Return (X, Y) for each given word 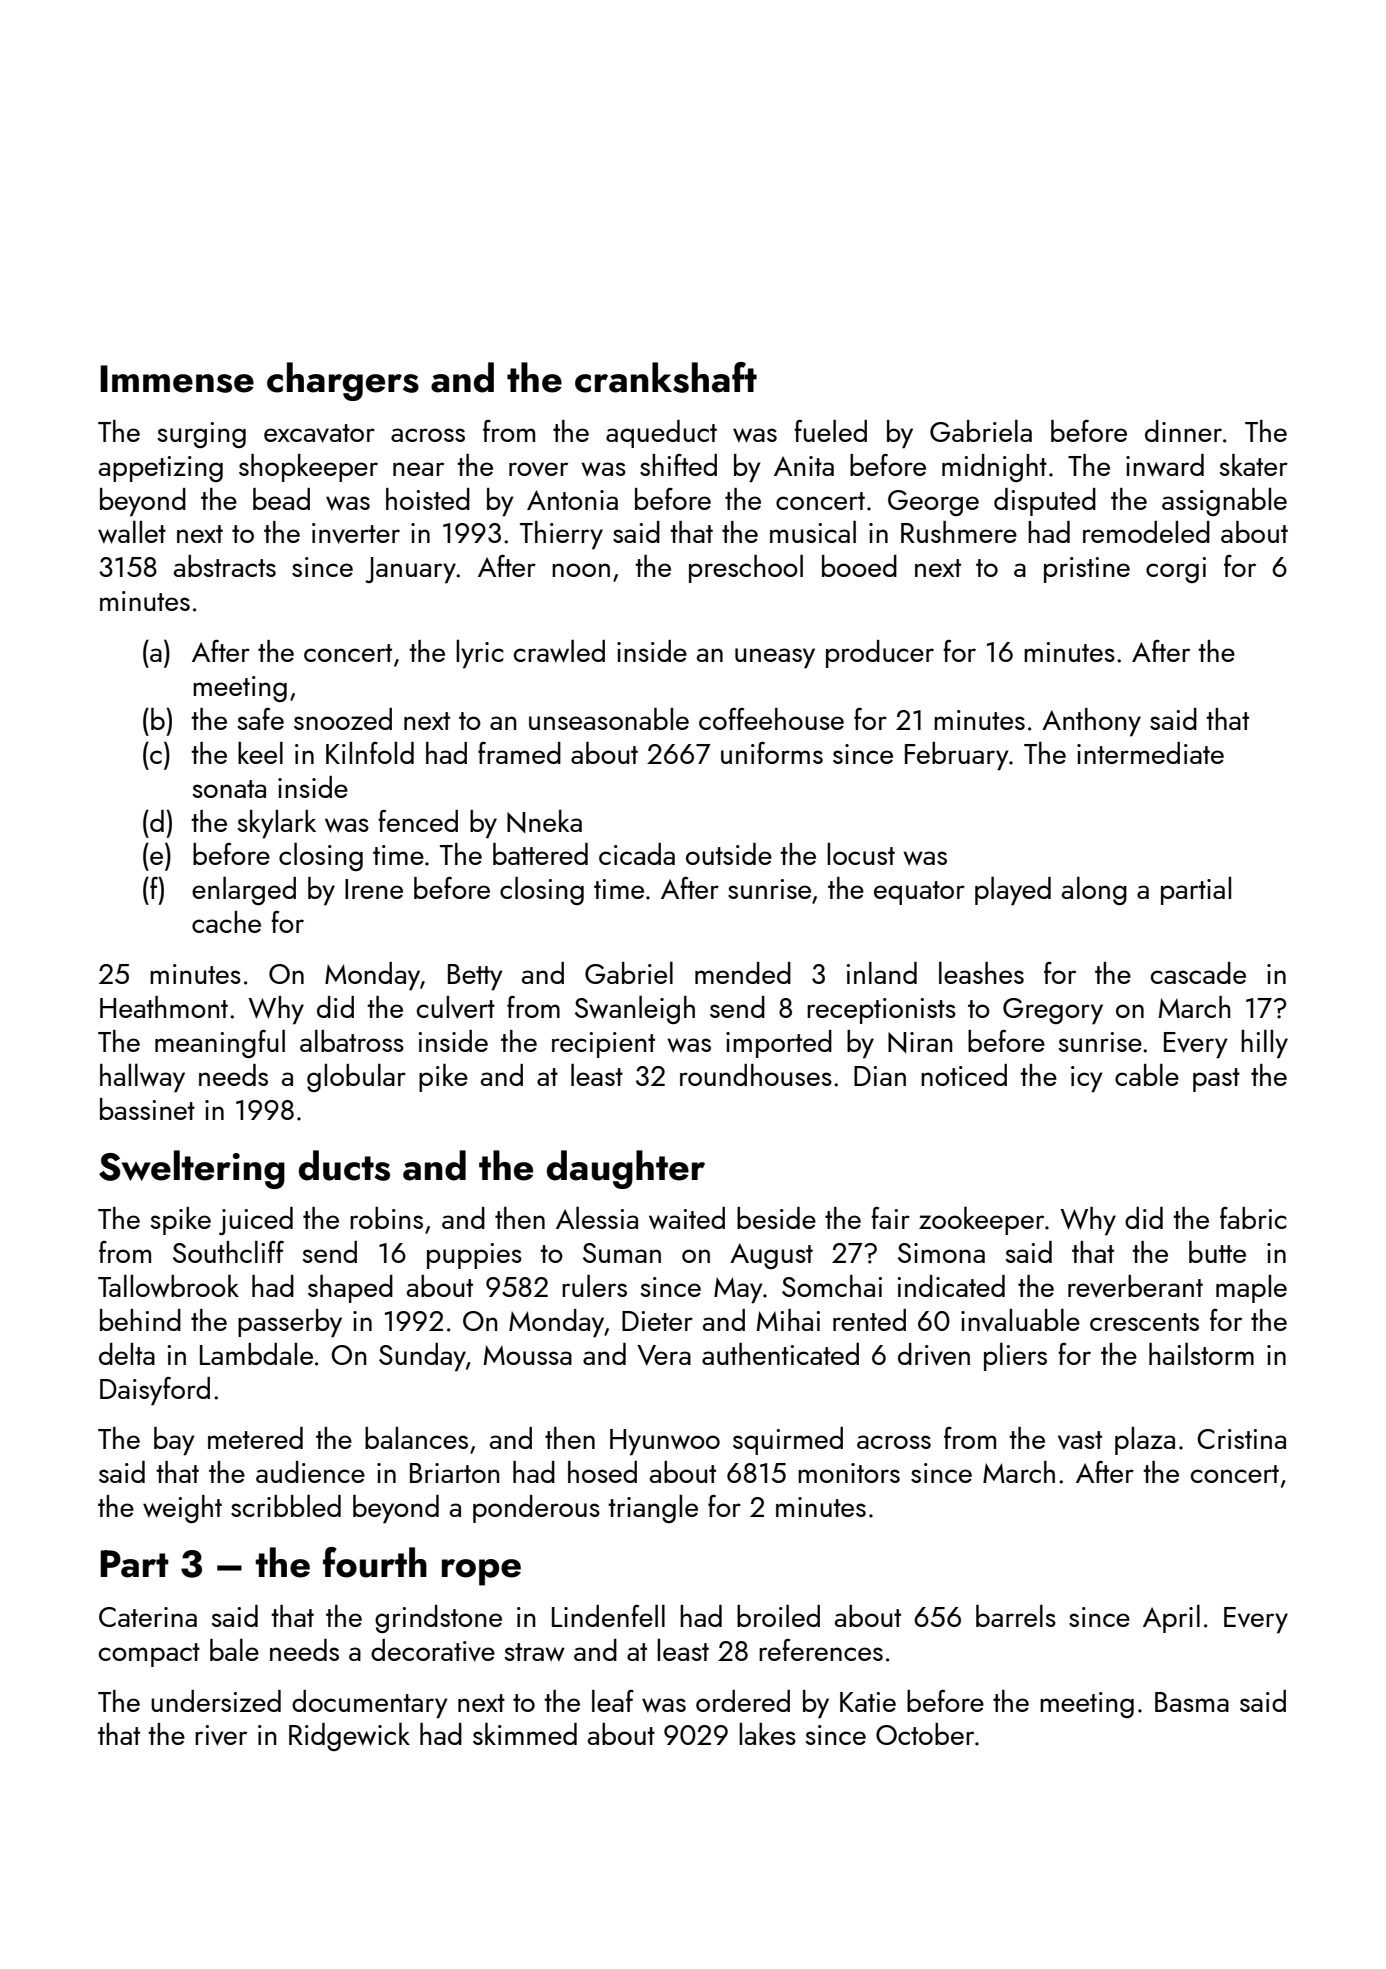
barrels (1016, 1616)
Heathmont (164, 1007)
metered (255, 1438)
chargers (343, 381)
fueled (830, 431)
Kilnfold (370, 753)
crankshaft (666, 377)
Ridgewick (349, 1737)
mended (743, 973)
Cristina (1241, 1439)
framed (519, 752)
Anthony (1091, 722)
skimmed (525, 1734)
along (1094, 891)
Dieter (657, 1321)
